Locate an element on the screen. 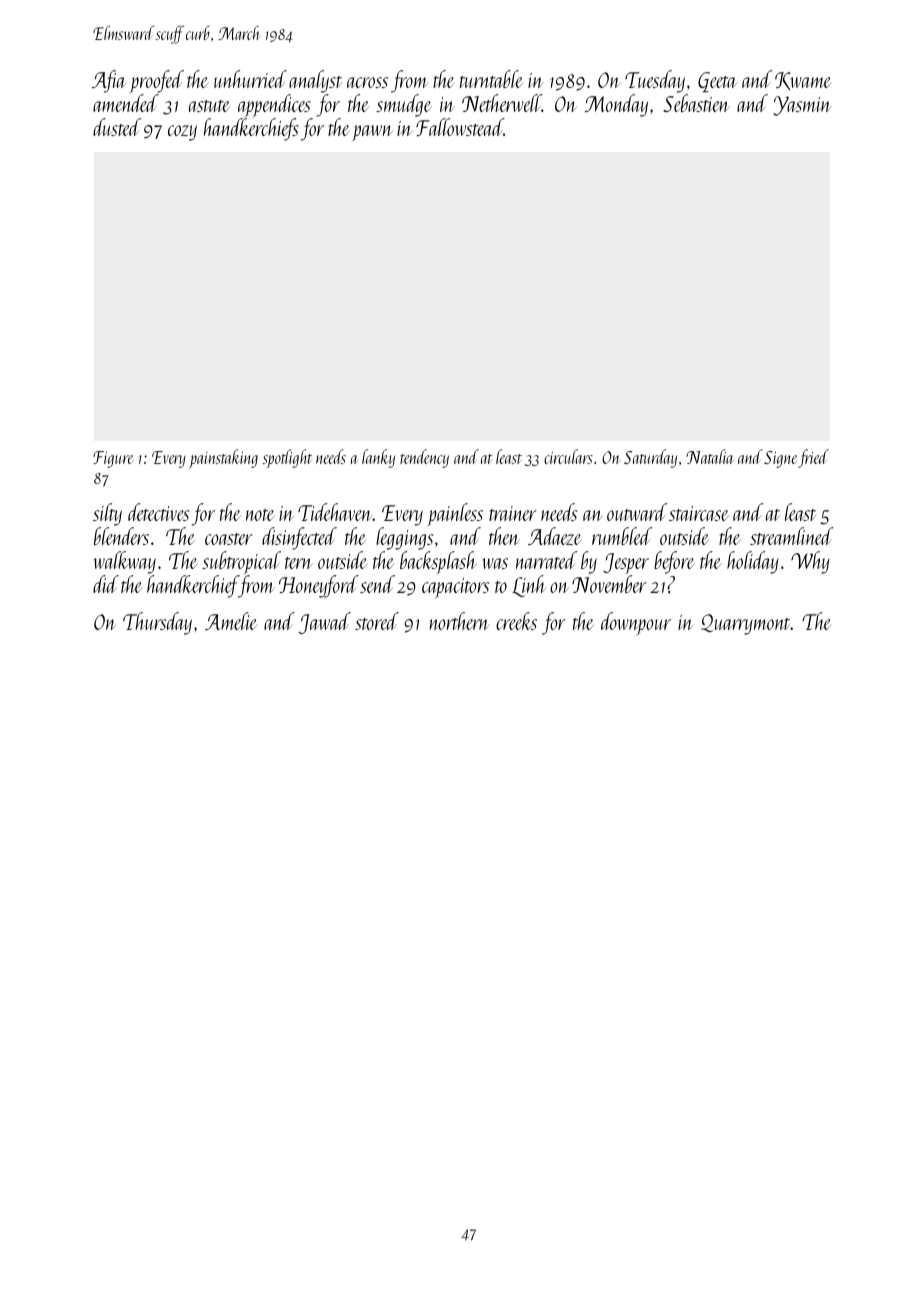 The image size is (924, 1311). Tuesday is located at coordinates (655, 81).
